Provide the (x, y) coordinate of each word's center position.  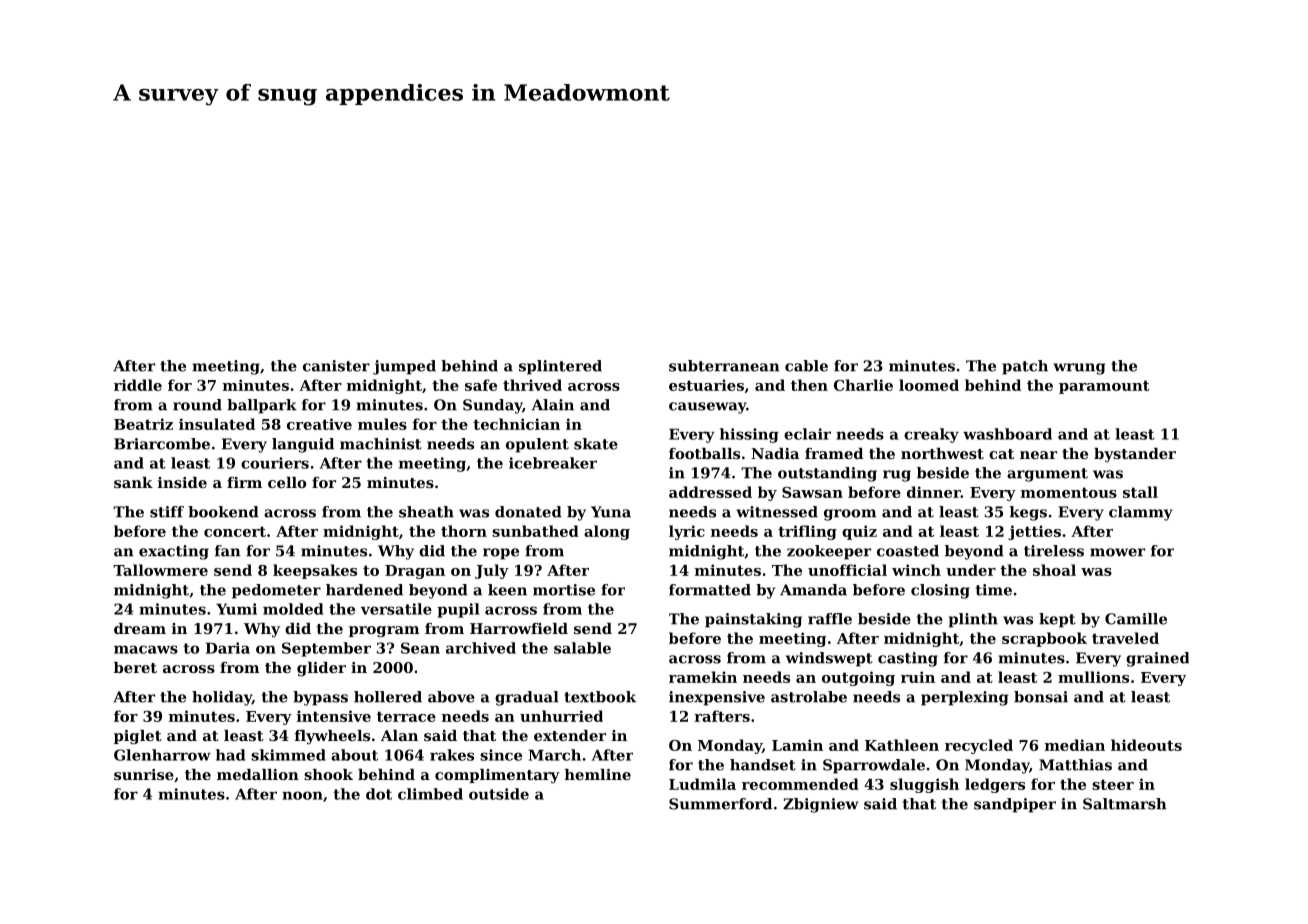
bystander (1135, 455)
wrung (1079, 369)
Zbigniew (820, 805)
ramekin (703, 677)
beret (135, 667)
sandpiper (1015, 805)
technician (516, 424)
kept (1057, 620)
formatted (710, 590)
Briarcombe (162, 444)
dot (379, 794)
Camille (1136, 619)
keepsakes (315, 571)
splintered (560, 367)
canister (336, 366)
